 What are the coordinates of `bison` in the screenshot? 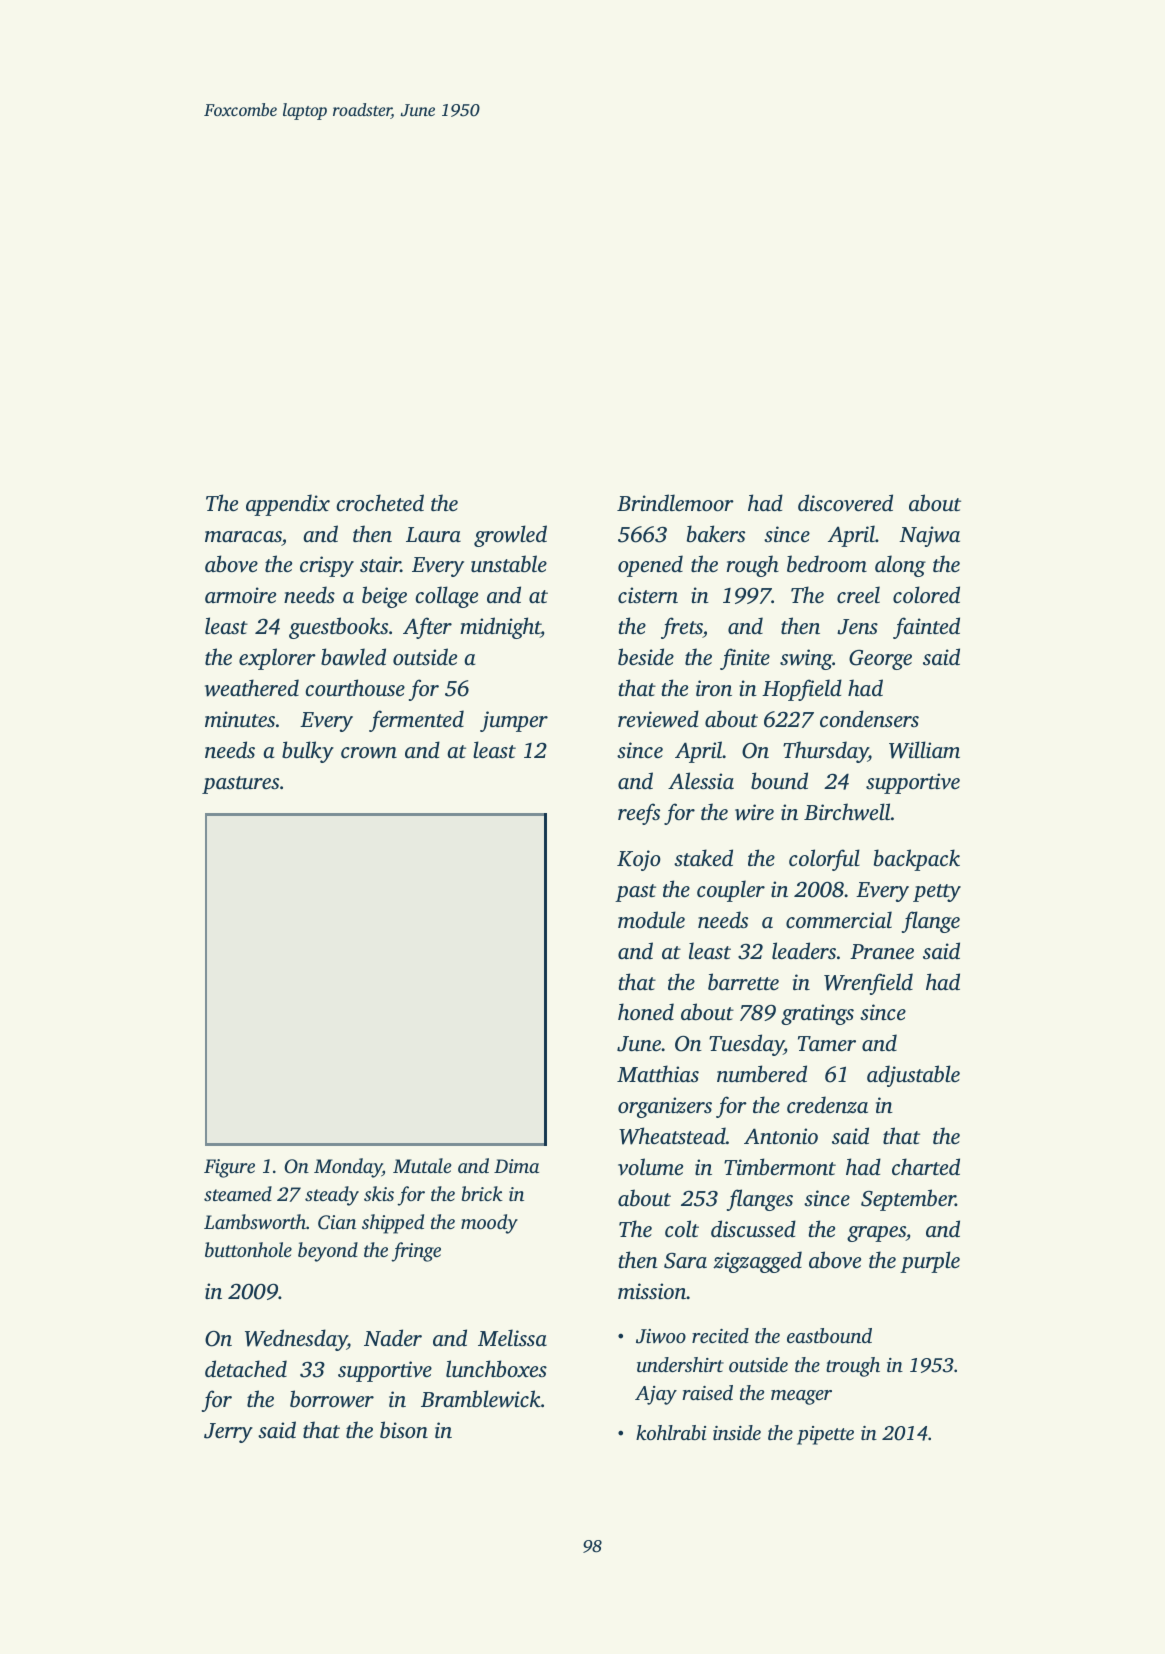 It's located at (404, 1429).
